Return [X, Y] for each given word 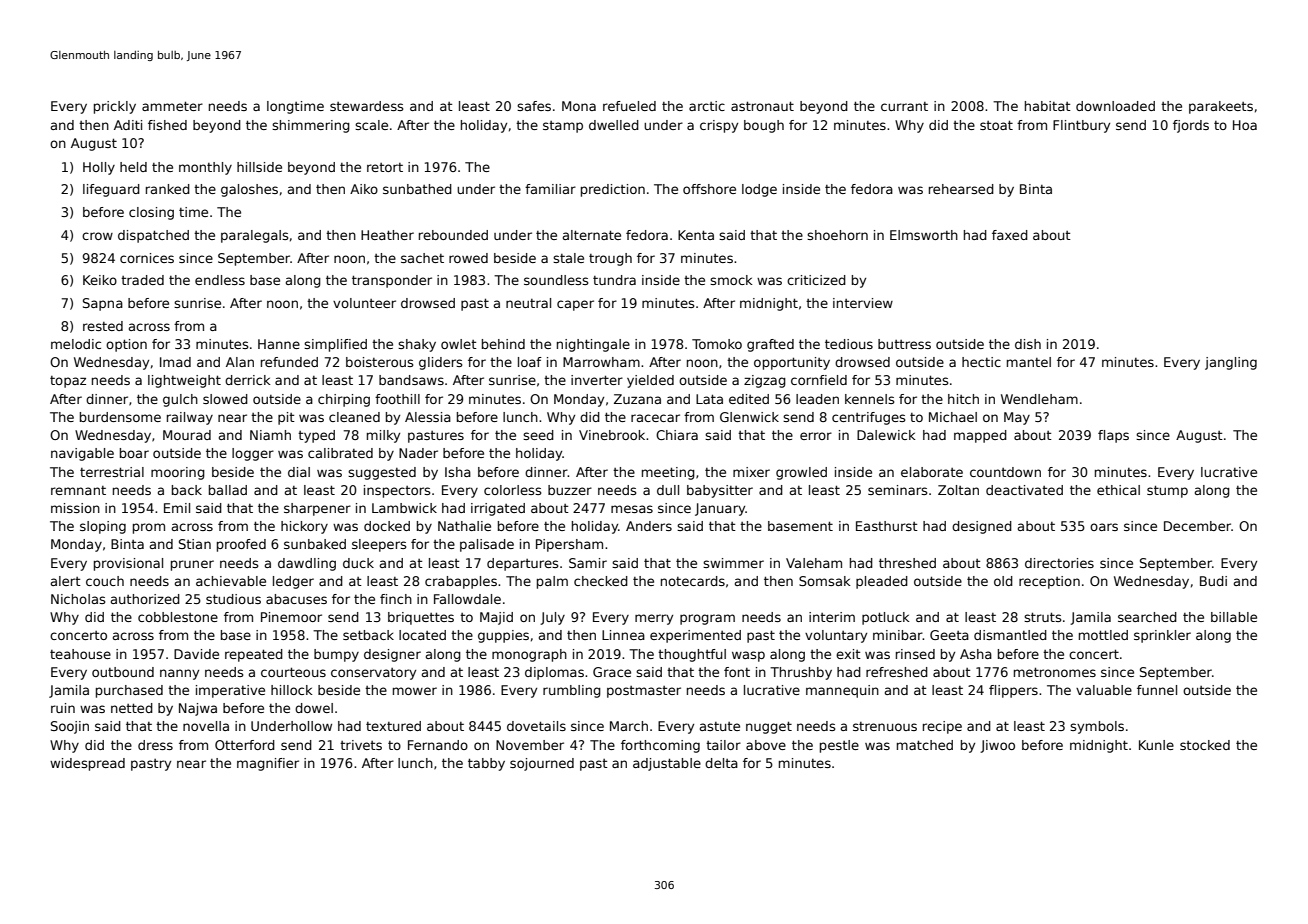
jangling [1231, 363]
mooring [178, 473]
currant [904, 106]
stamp [563, 127]
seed [538, 435]
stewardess [366, 106]
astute [720, 726]
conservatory [373, 674]
